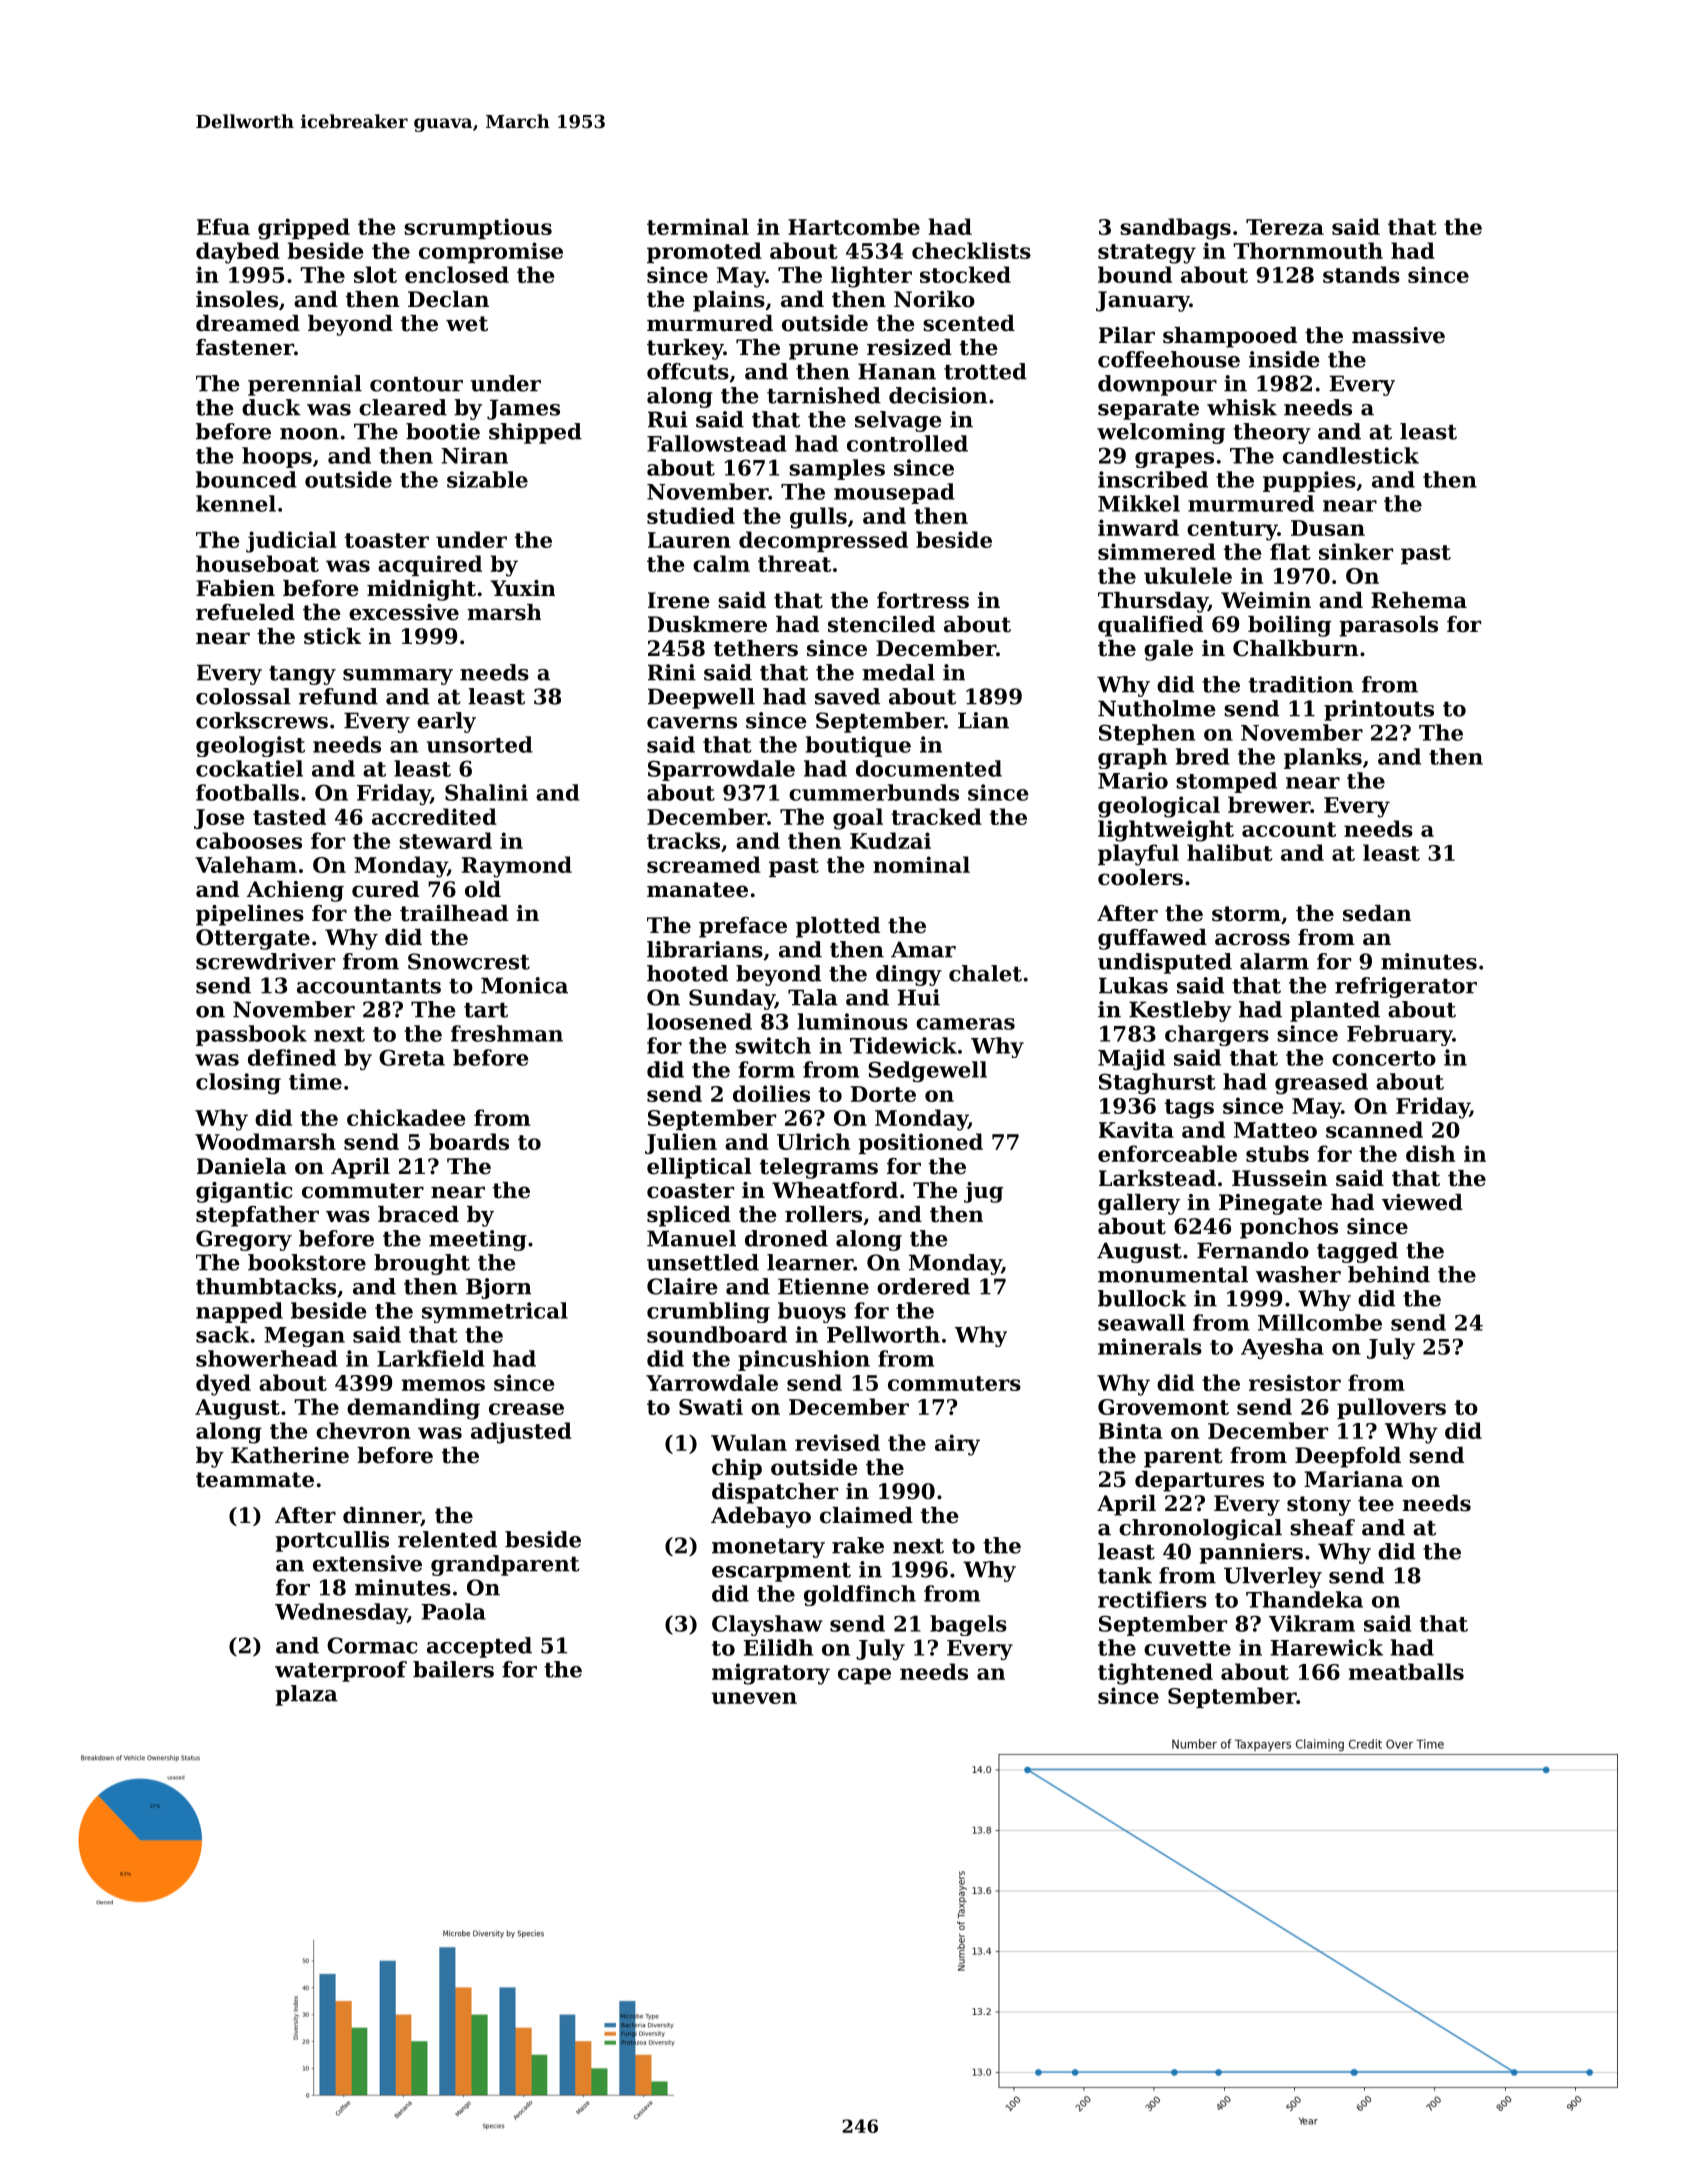 This image has height=2178, width=1683. Describe the element at coordinates (480, 744) in the image. I see `unsorted` at that location.
